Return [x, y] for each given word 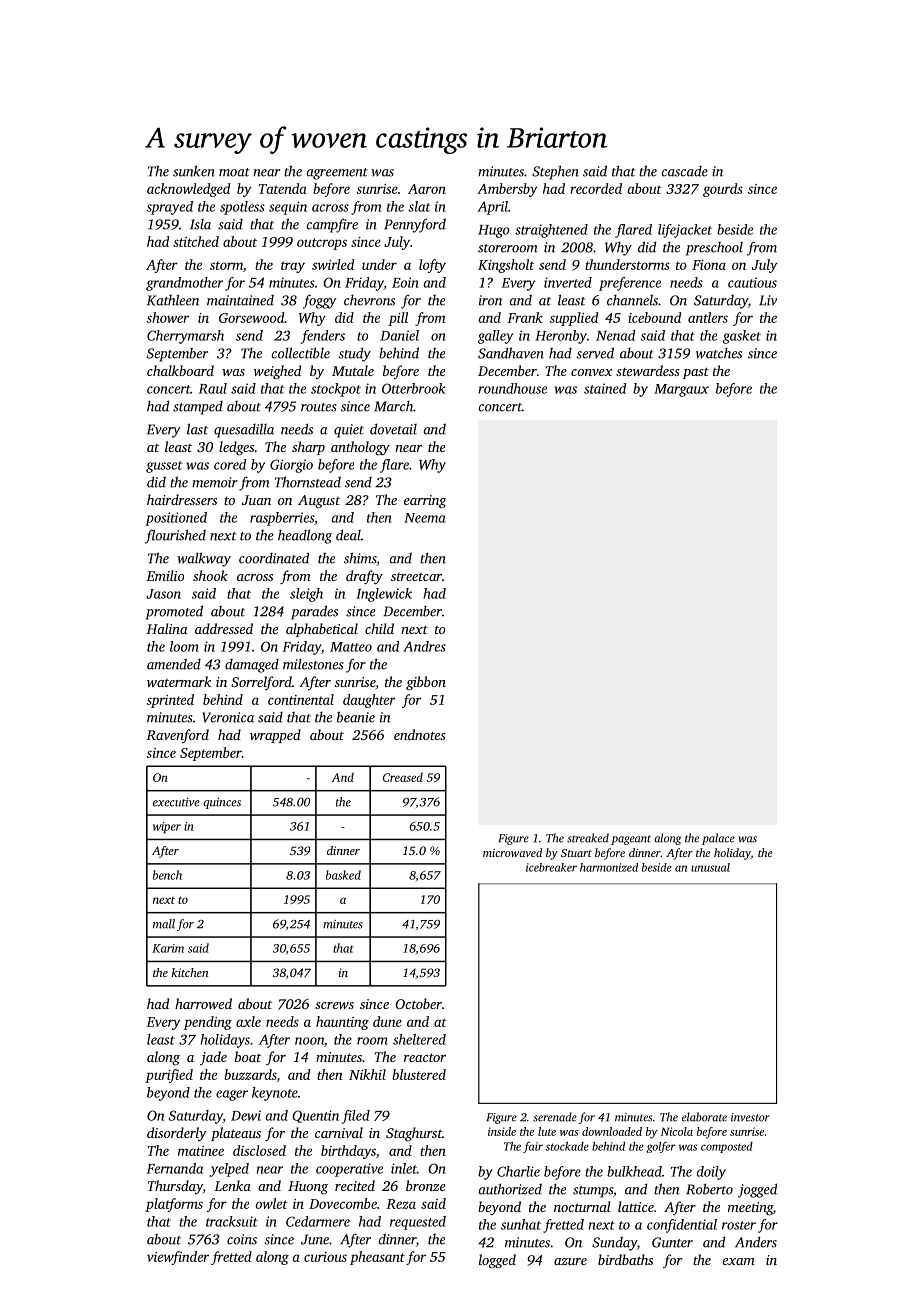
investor [750, 1117]
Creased [403, 777]
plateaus [236, 1134]
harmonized [609, 867]
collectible [300, 353]
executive [176, 802]
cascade [684, 171]
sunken [194, 171]
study [355, 354]
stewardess [648, 370]
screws [334, 1005]
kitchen [190, 972]
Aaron [427, 189]
